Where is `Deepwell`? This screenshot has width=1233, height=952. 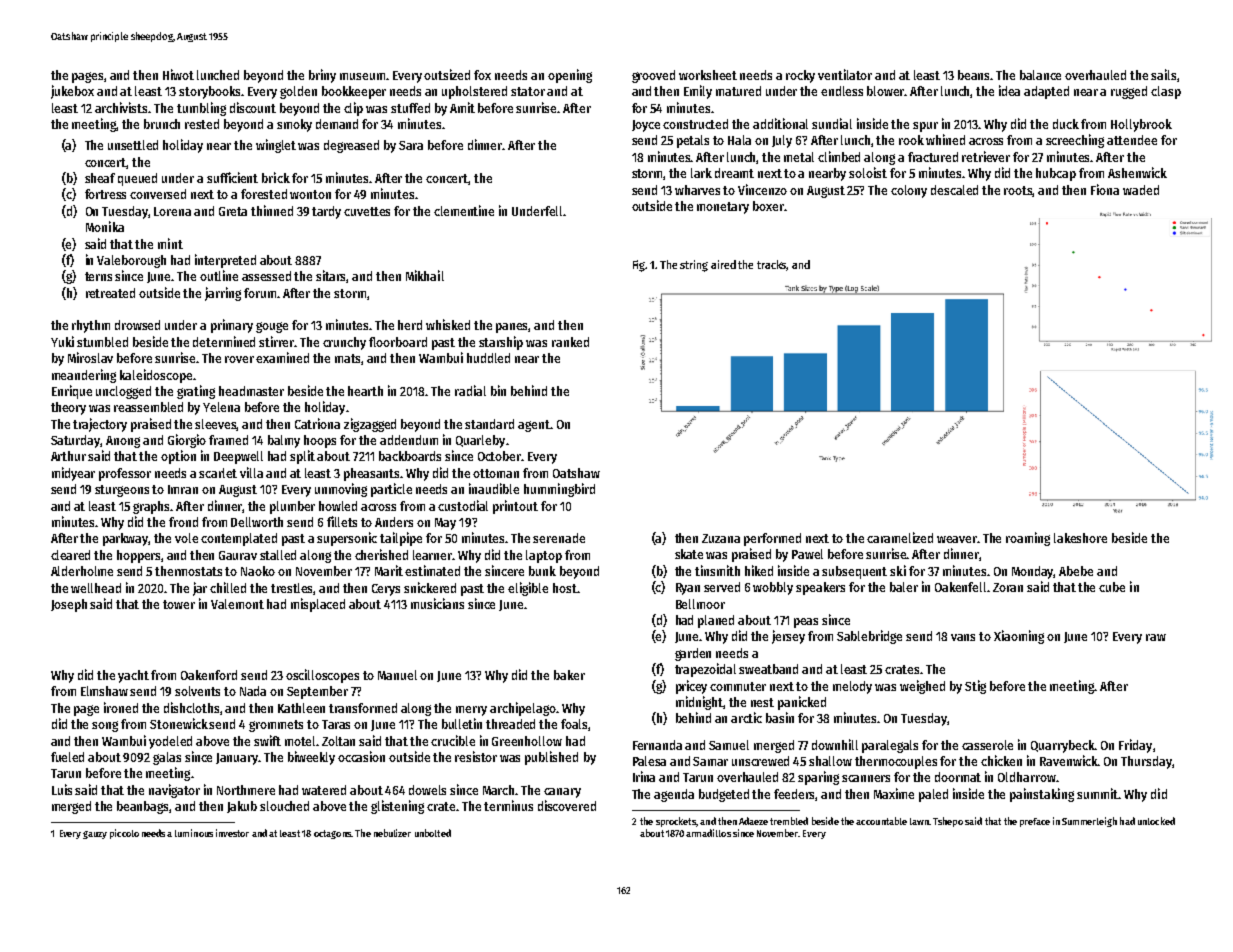 Deepwell is located at coordinates (238, 457).
